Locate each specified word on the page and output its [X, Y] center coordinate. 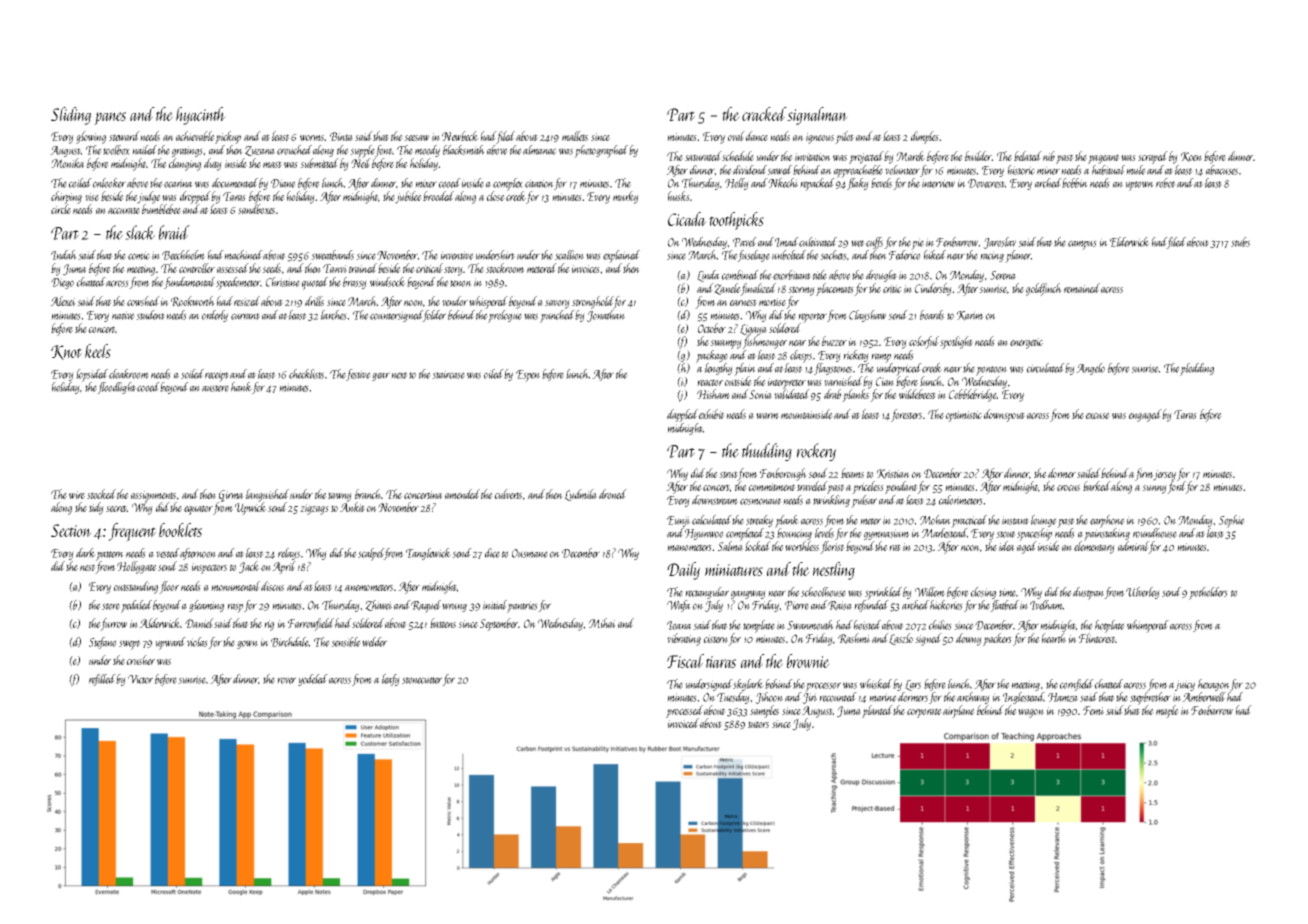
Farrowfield [311, 624]
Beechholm [183, 255]
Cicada [687, 219]
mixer [426, 183]
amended [462, 494]
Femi [1093, 710]
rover [286, 680]
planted [877, 711]
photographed [601, 151]
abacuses [1222, 170]
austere [215, 388]
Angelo [1090, 369]
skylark [748, 685]
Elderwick [1130, 242]
